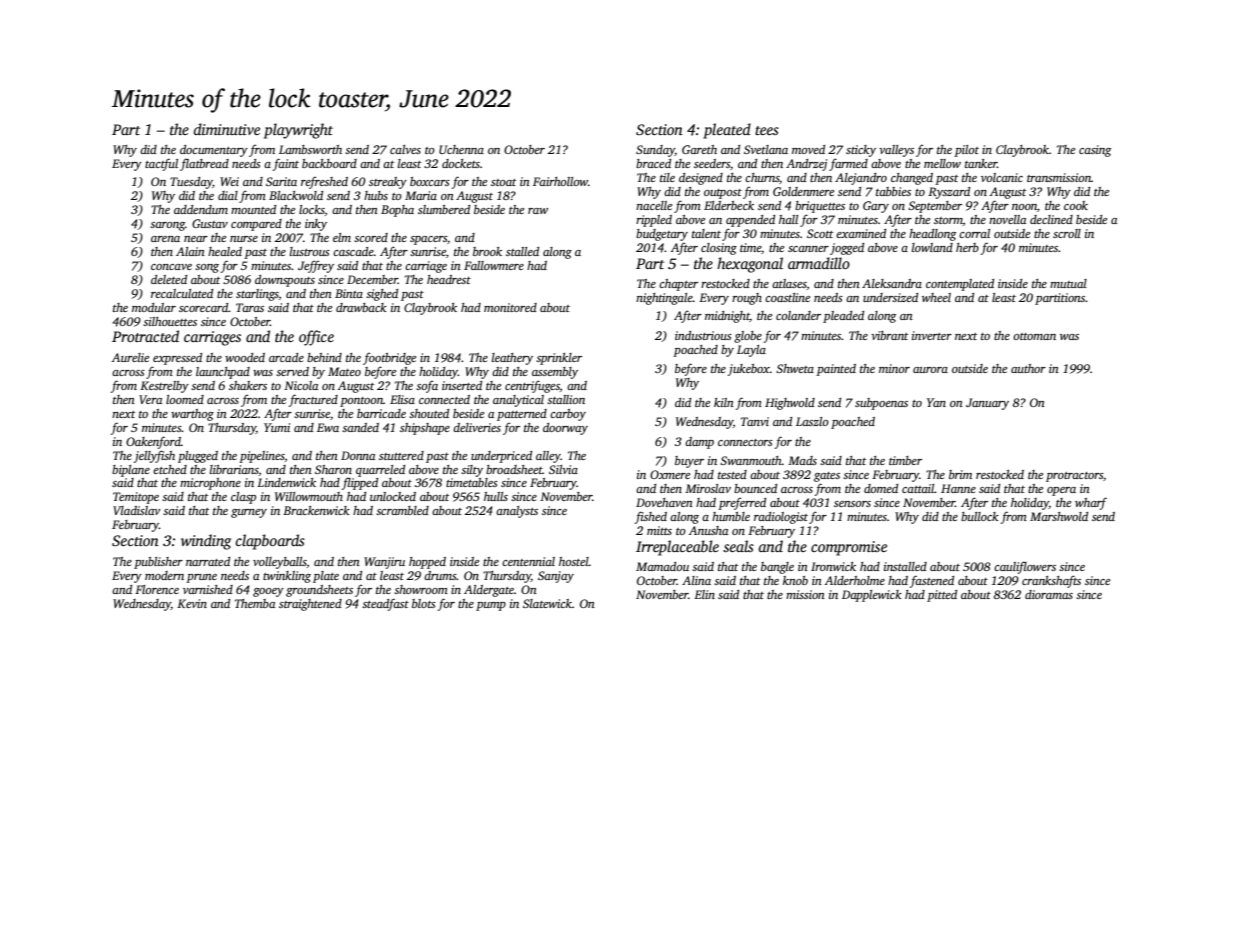 This image has height=952, width=1233. Describe the element at coordinates (723, 194) in the image. I see `outpost` at that location.
